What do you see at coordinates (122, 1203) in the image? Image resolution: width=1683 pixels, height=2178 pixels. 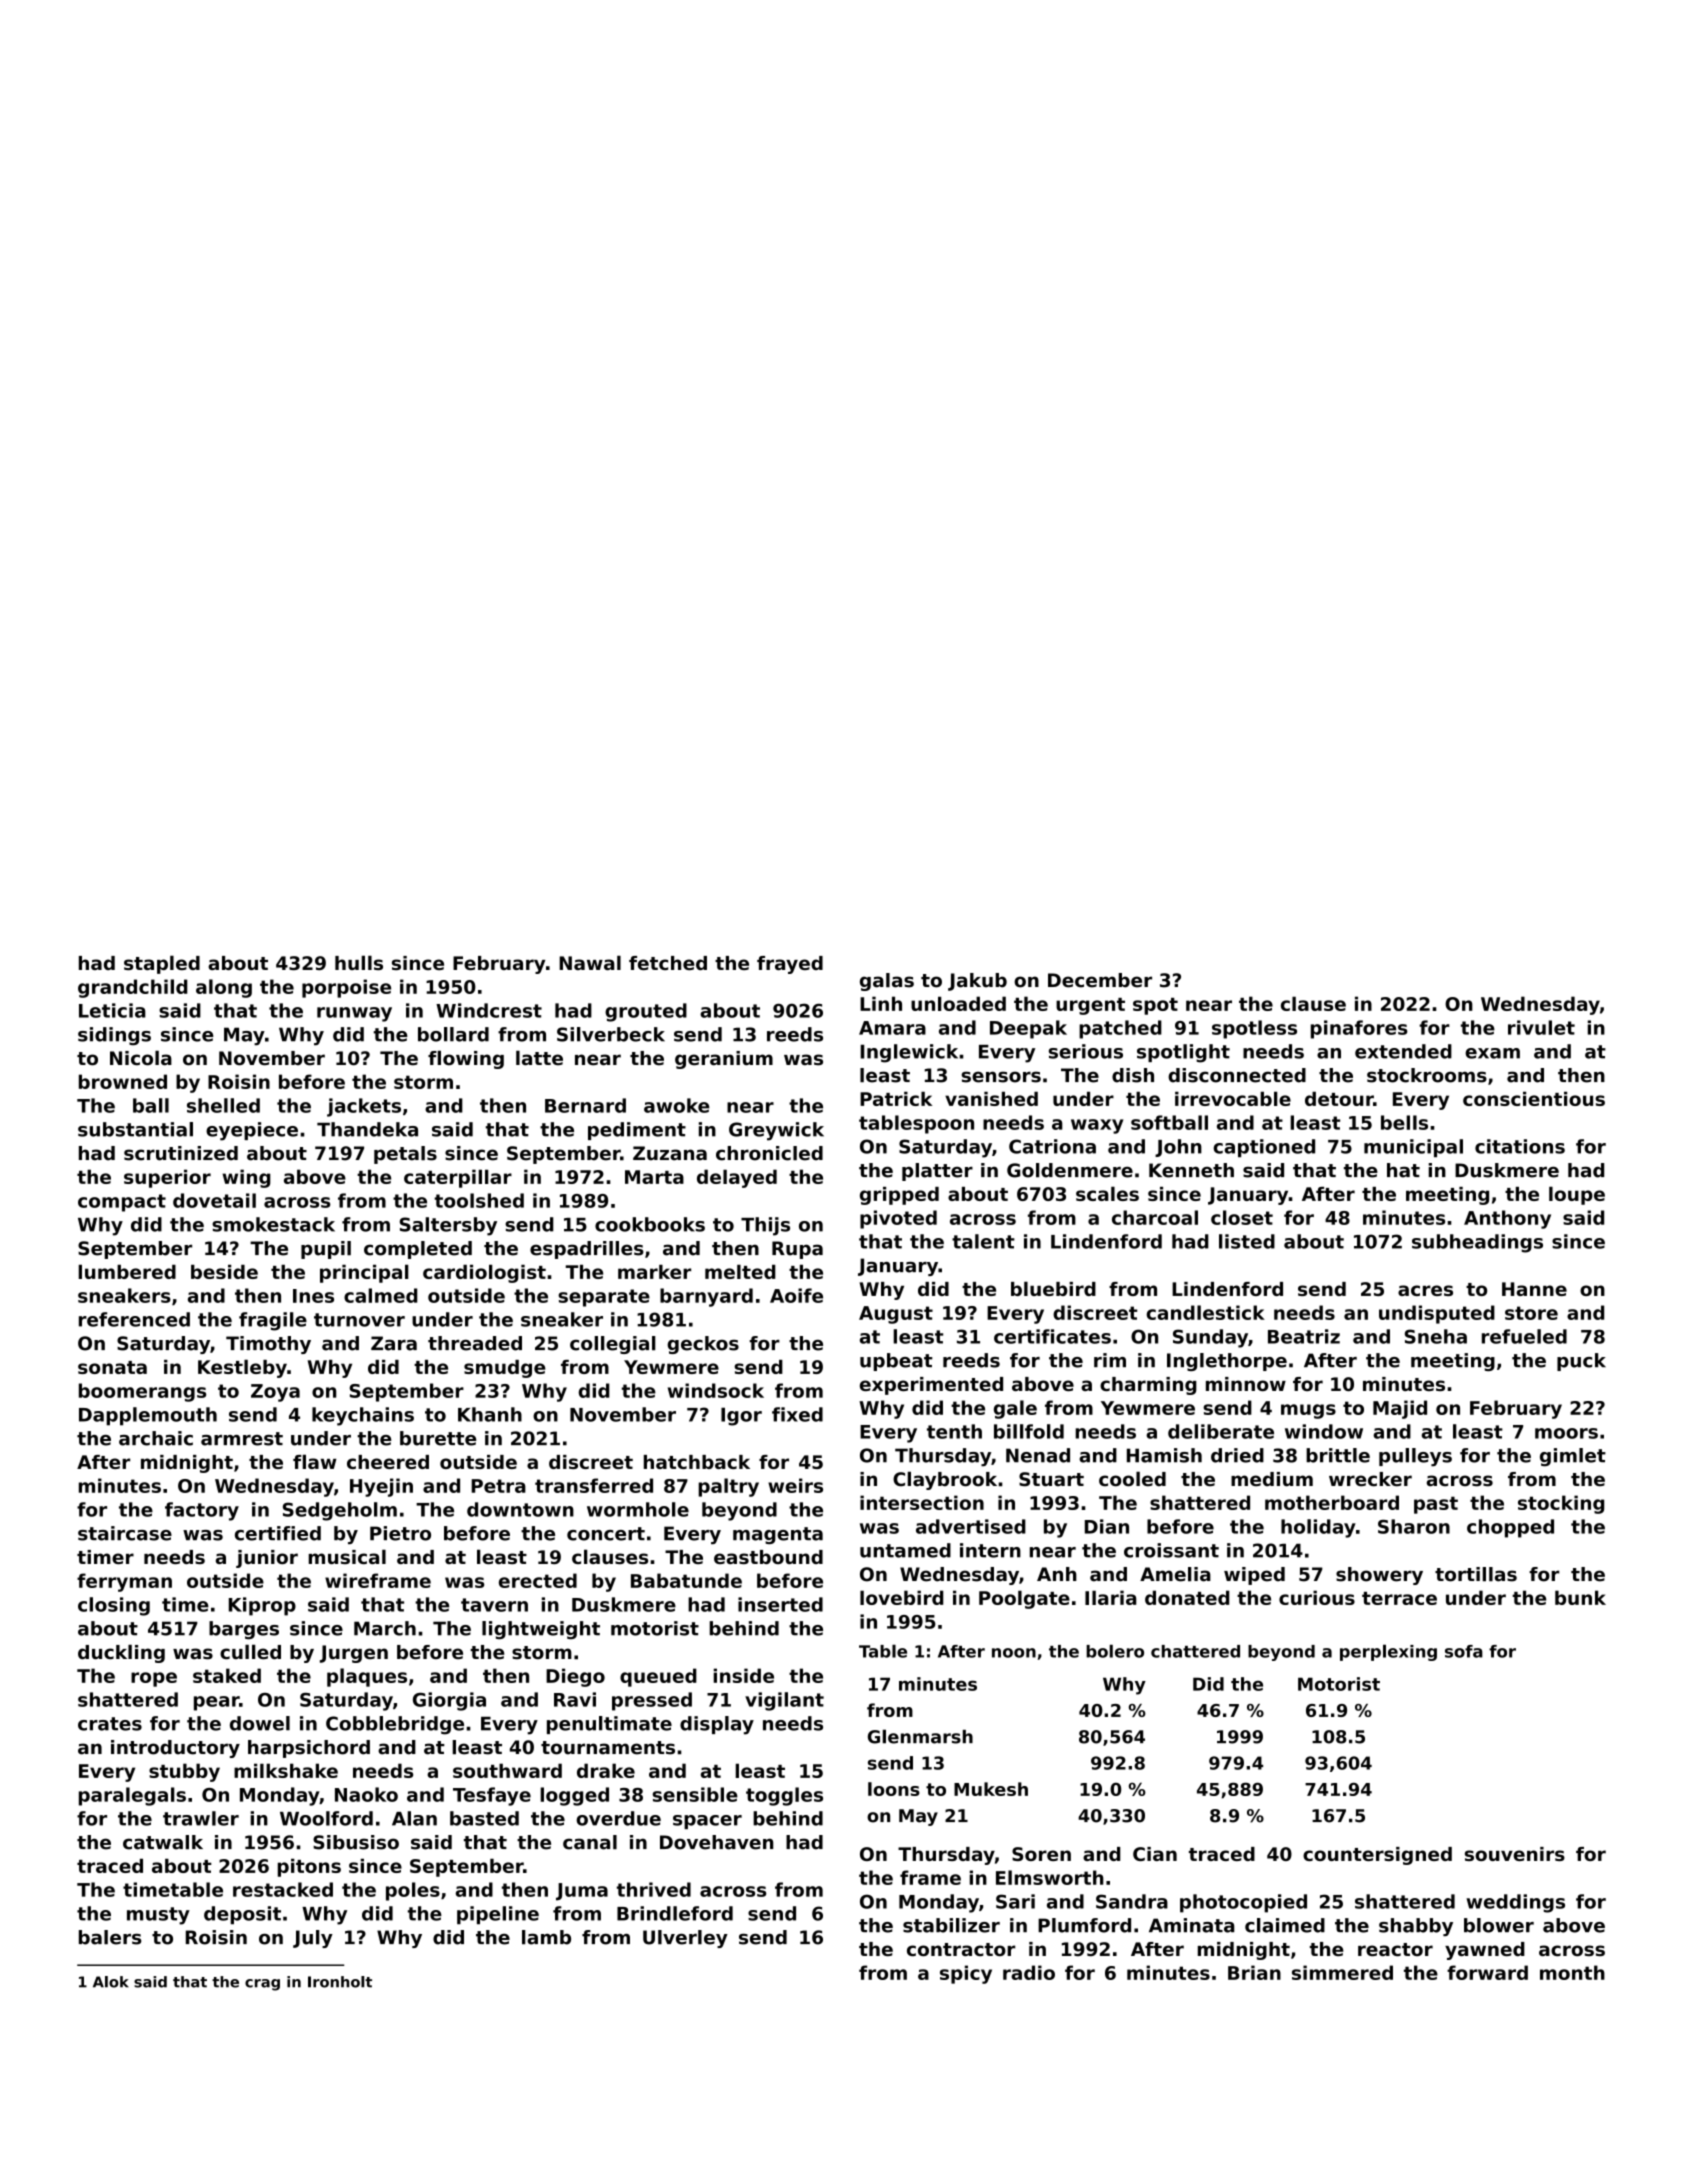 I see `compact` at bounding box center [122, 1203].
